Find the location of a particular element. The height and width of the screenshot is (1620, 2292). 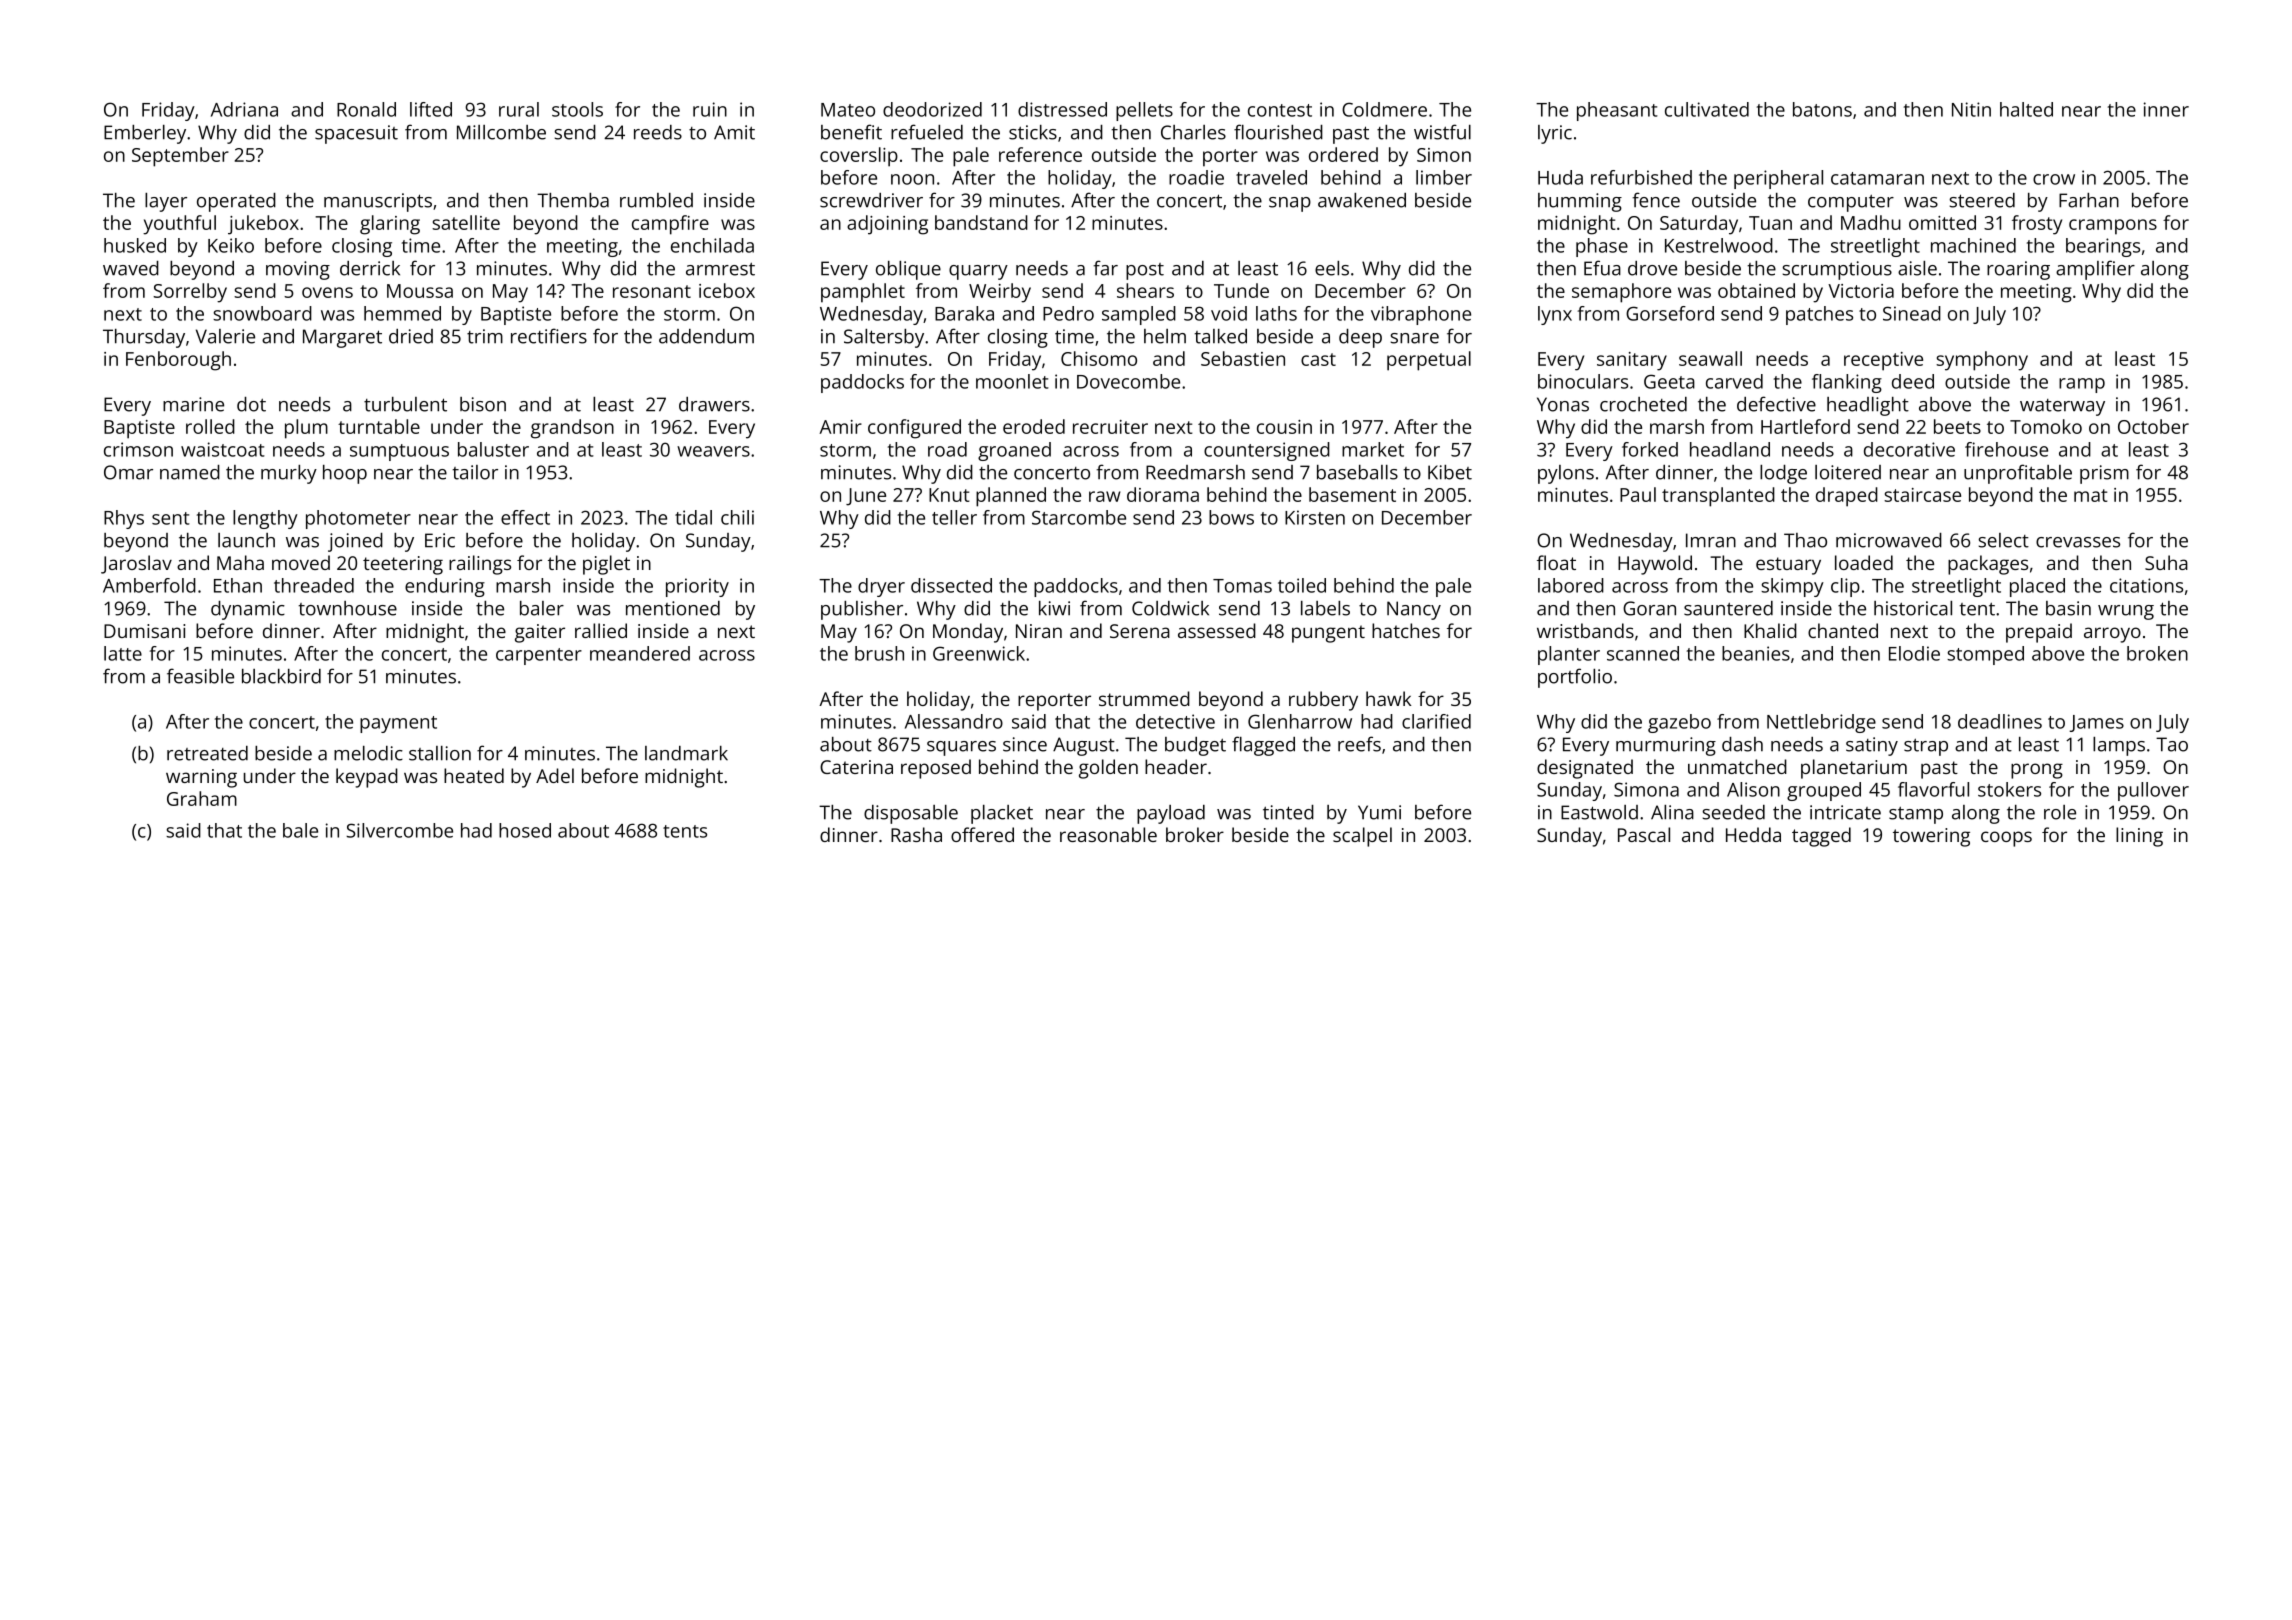

Serena is located at coordinates (1140, 631).
